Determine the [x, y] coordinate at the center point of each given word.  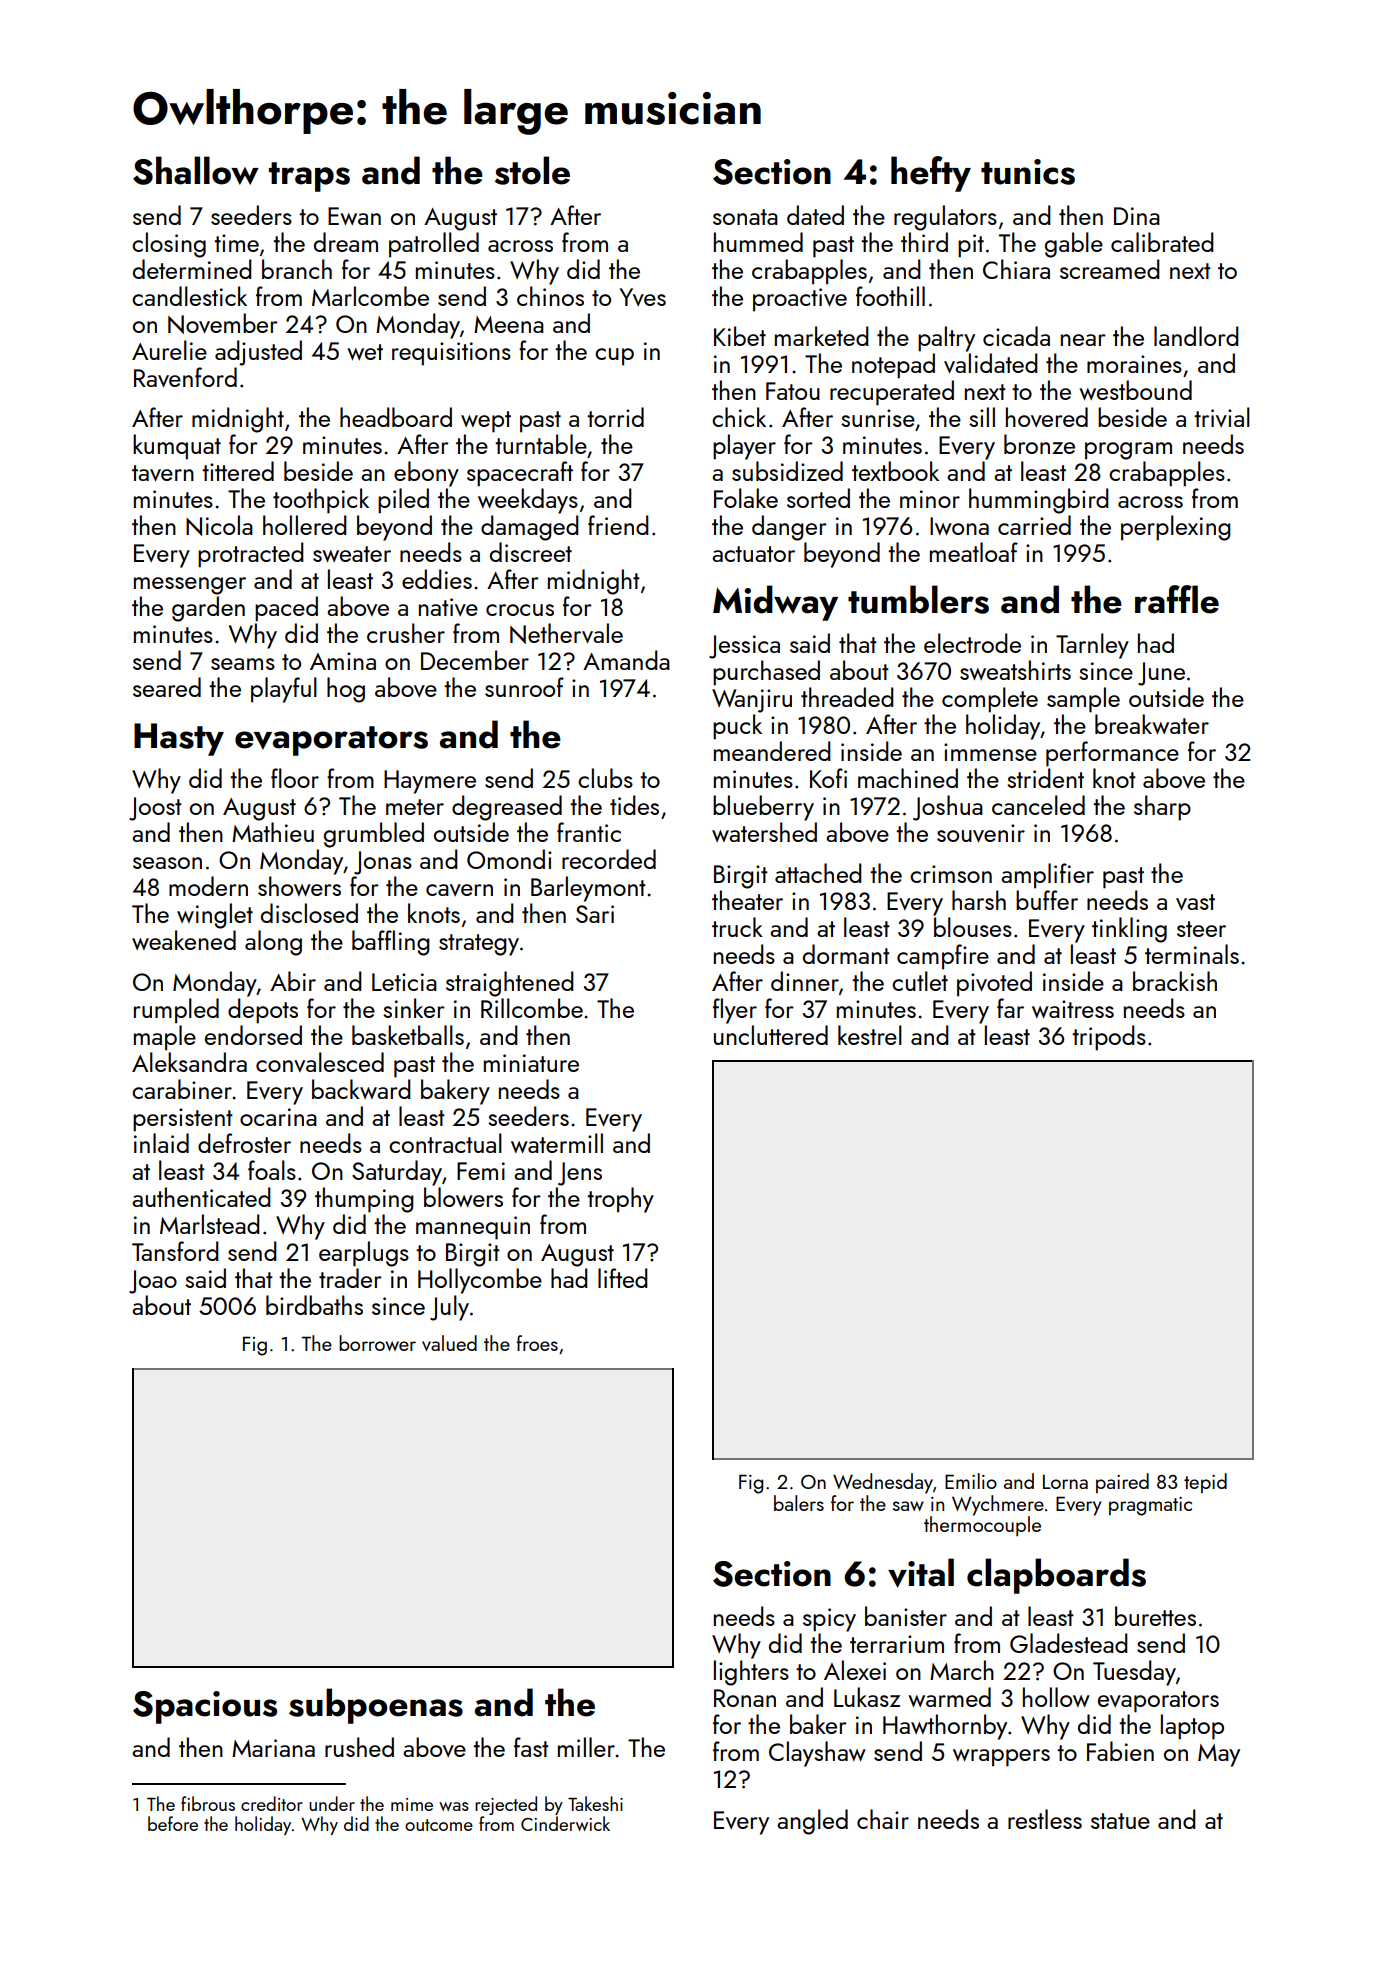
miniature [531, 1063]
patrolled [434, 245]
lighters [751, 1673]
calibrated [1162, 242]
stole [532, 170]
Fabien [1120, 1751]
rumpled [176, 1011]
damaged [530, 528]
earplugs [364, 1254]
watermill [557, 1143]
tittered [238, 471]
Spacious [205, 1707]
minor [930, 499]
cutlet [920, 981]
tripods [1109, 1038]
